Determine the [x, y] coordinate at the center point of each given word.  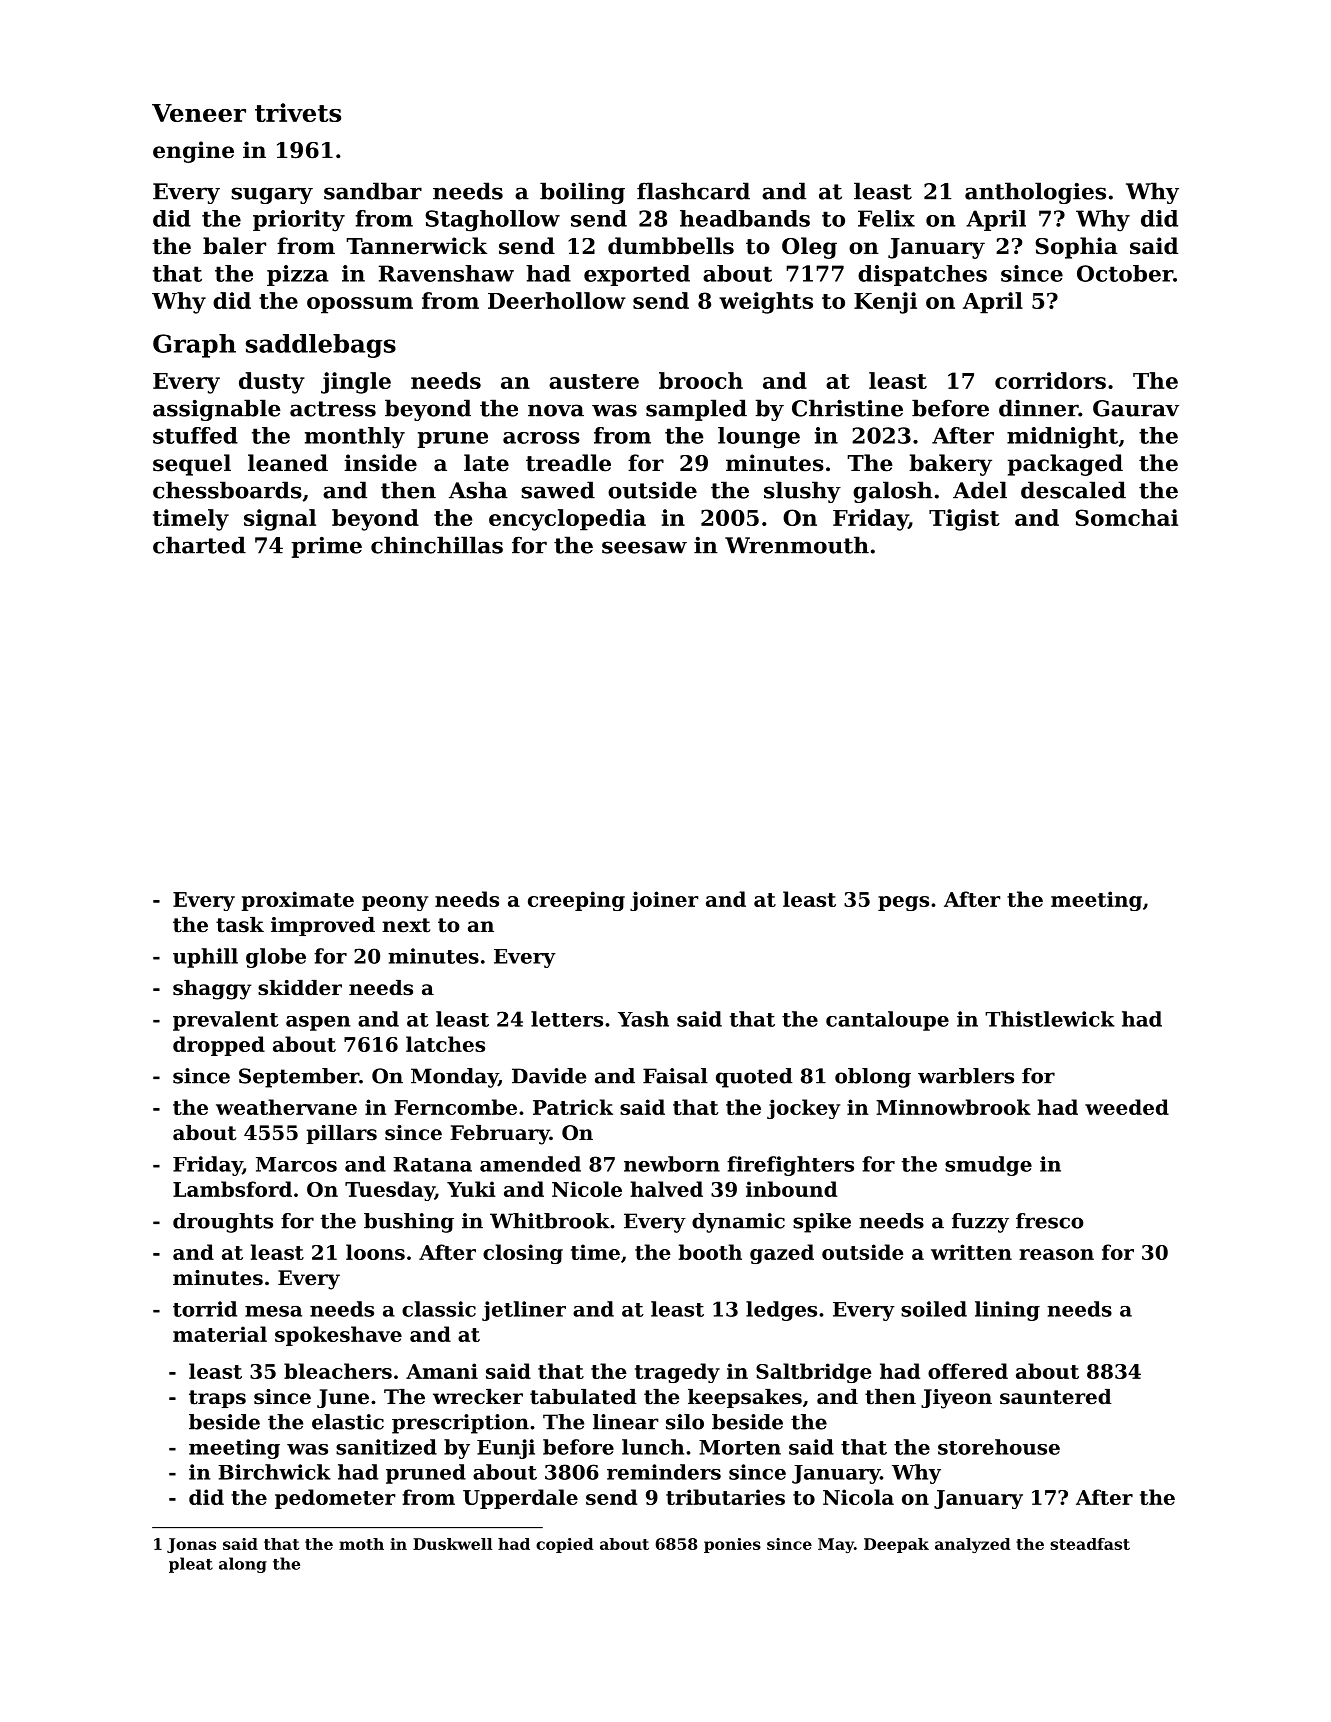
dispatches [922, 275]
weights [766, 303]
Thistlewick [1050, 1019]
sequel [192, 465]
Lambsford [232, 1189]
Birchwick [274, 1472]
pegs [903, 903]
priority [299, 221]
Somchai [1126, 517]
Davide [549, 1076]
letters [567, 1019]
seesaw [644, 547]
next [406, 925]
